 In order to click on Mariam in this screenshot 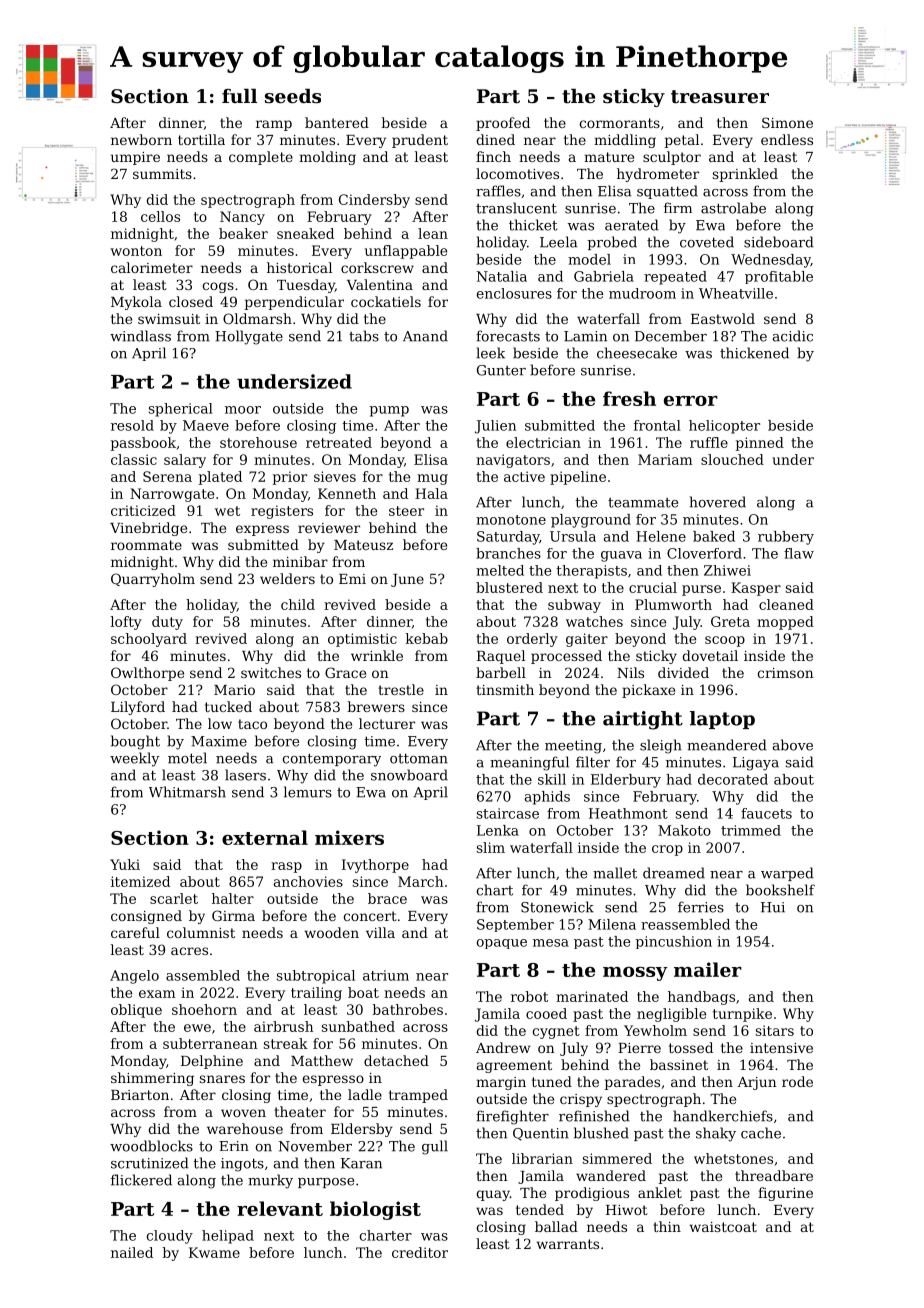, I will do `click(665, 459)`.
